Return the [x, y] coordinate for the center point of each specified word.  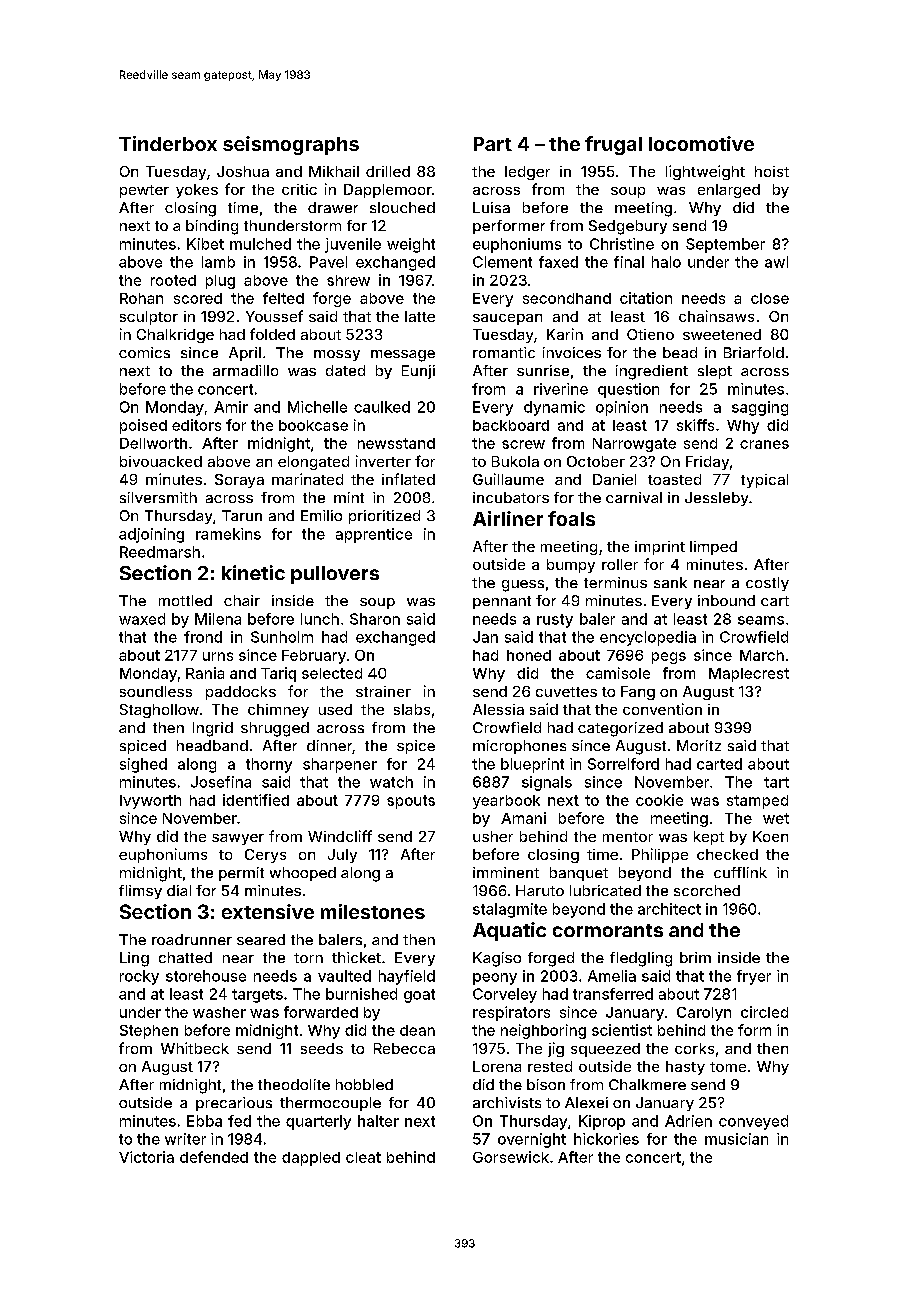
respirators [511, 1013]
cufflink [740, 872]
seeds [322, 1048]
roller [620, 564]
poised [143, 426]
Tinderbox [168, 143]
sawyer [238, 839]
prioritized [384, 517]
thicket [356, 957]
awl [776, 262]
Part [493, 144]
